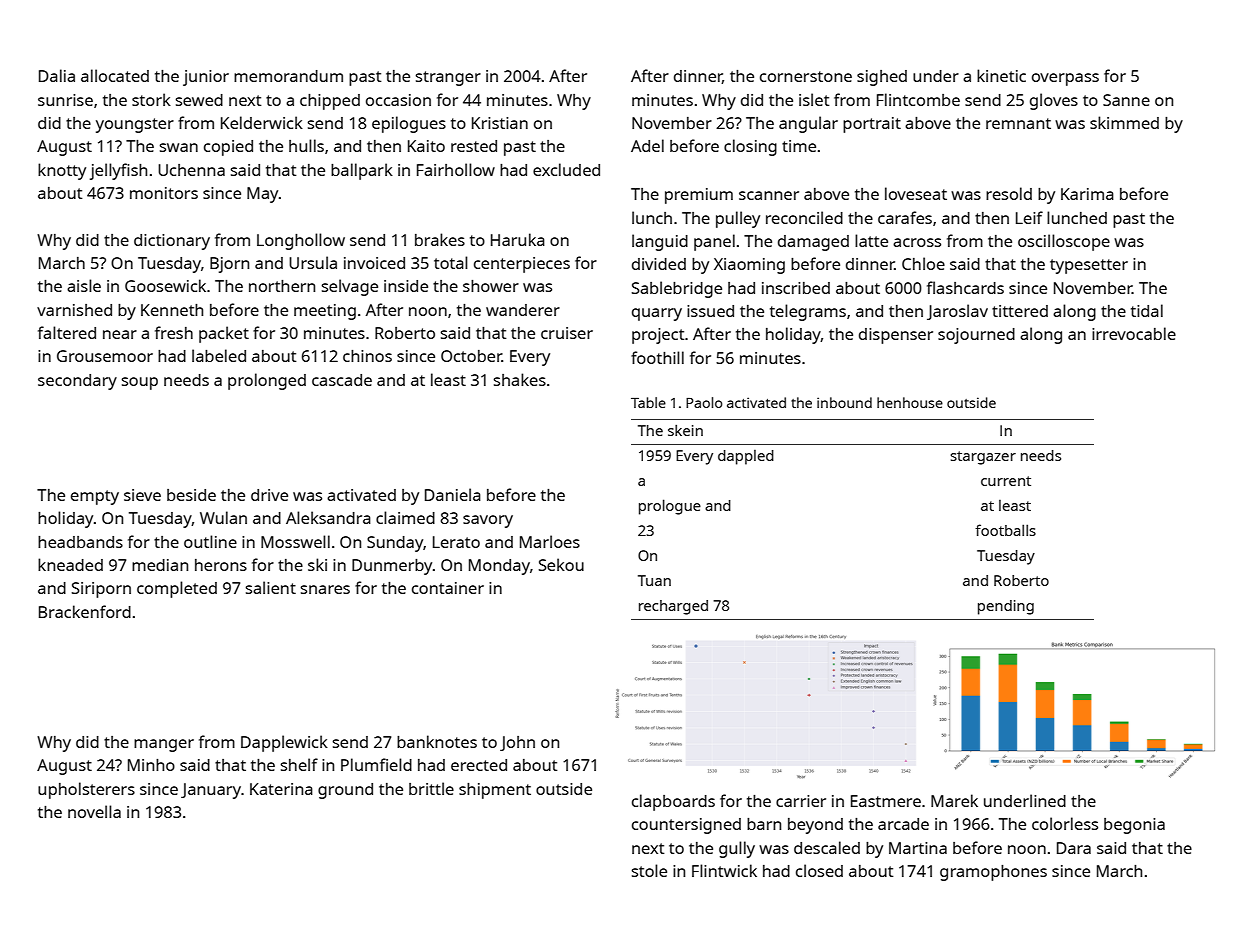 The height and width of the image is (952, 1233). I want to click on Adel, so click(647, 145).
